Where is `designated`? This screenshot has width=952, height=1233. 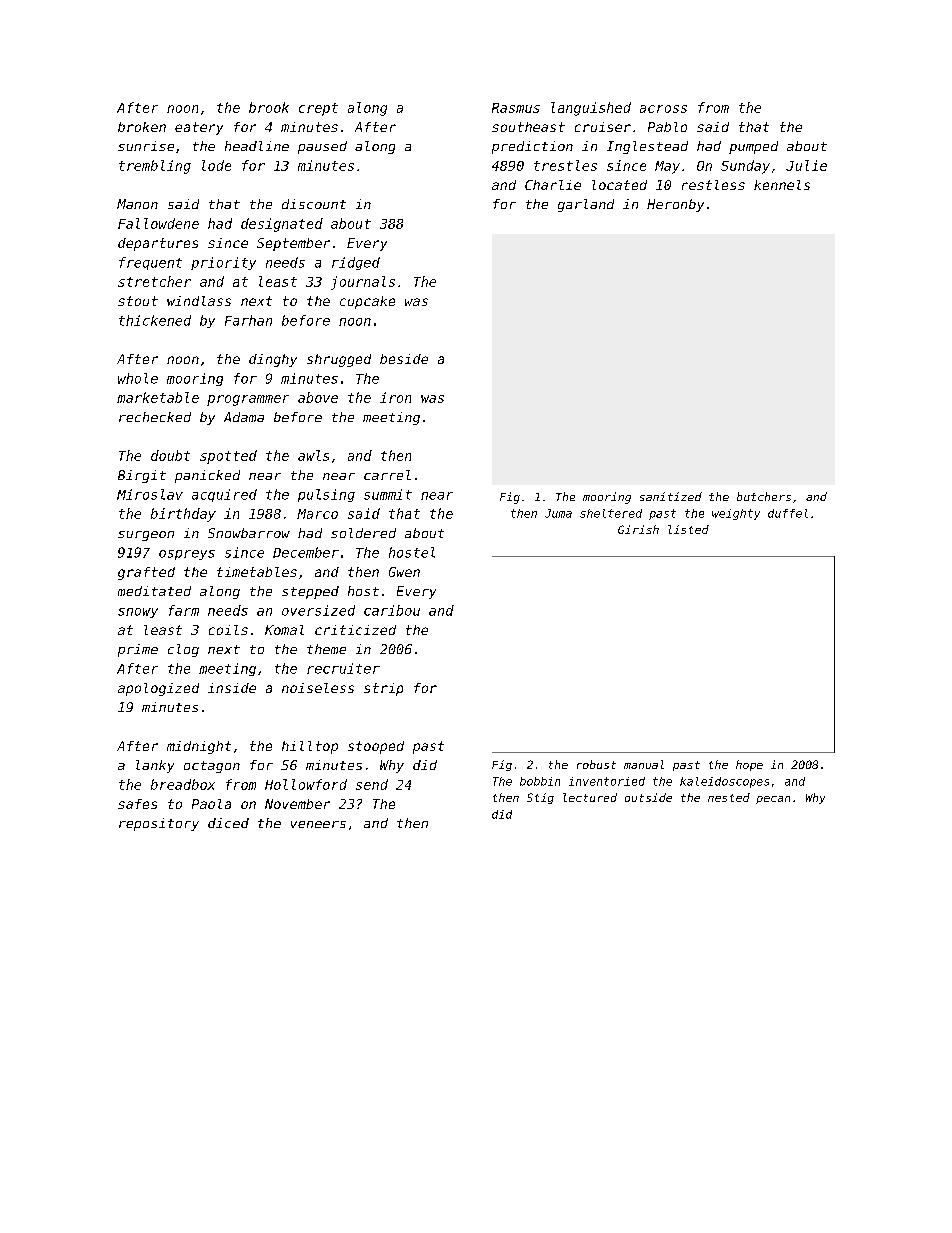
designated is located at coordinates (282, 225).
